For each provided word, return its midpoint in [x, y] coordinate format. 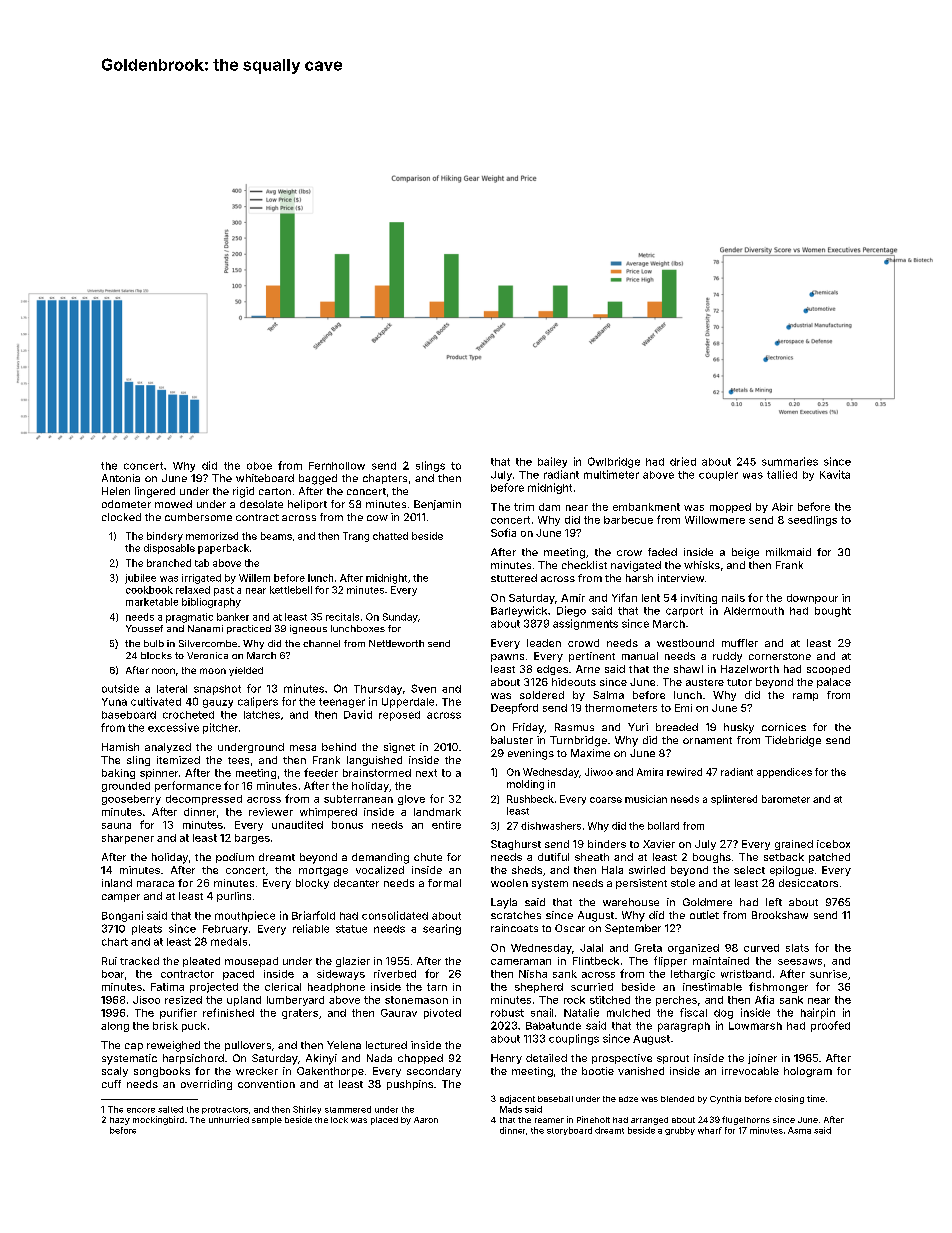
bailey [552, 462]
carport [684, 612]
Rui [109, 961]
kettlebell [291, 590]
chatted [390, 536]
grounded [126, 787]
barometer [786, 799]
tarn [437, 987]
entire [446, 825]
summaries [790, 461]
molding [525, 785]
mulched [628, 1013]
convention [266, 1084]
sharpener [128, 839]
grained [794, 845]
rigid [243, 492]
